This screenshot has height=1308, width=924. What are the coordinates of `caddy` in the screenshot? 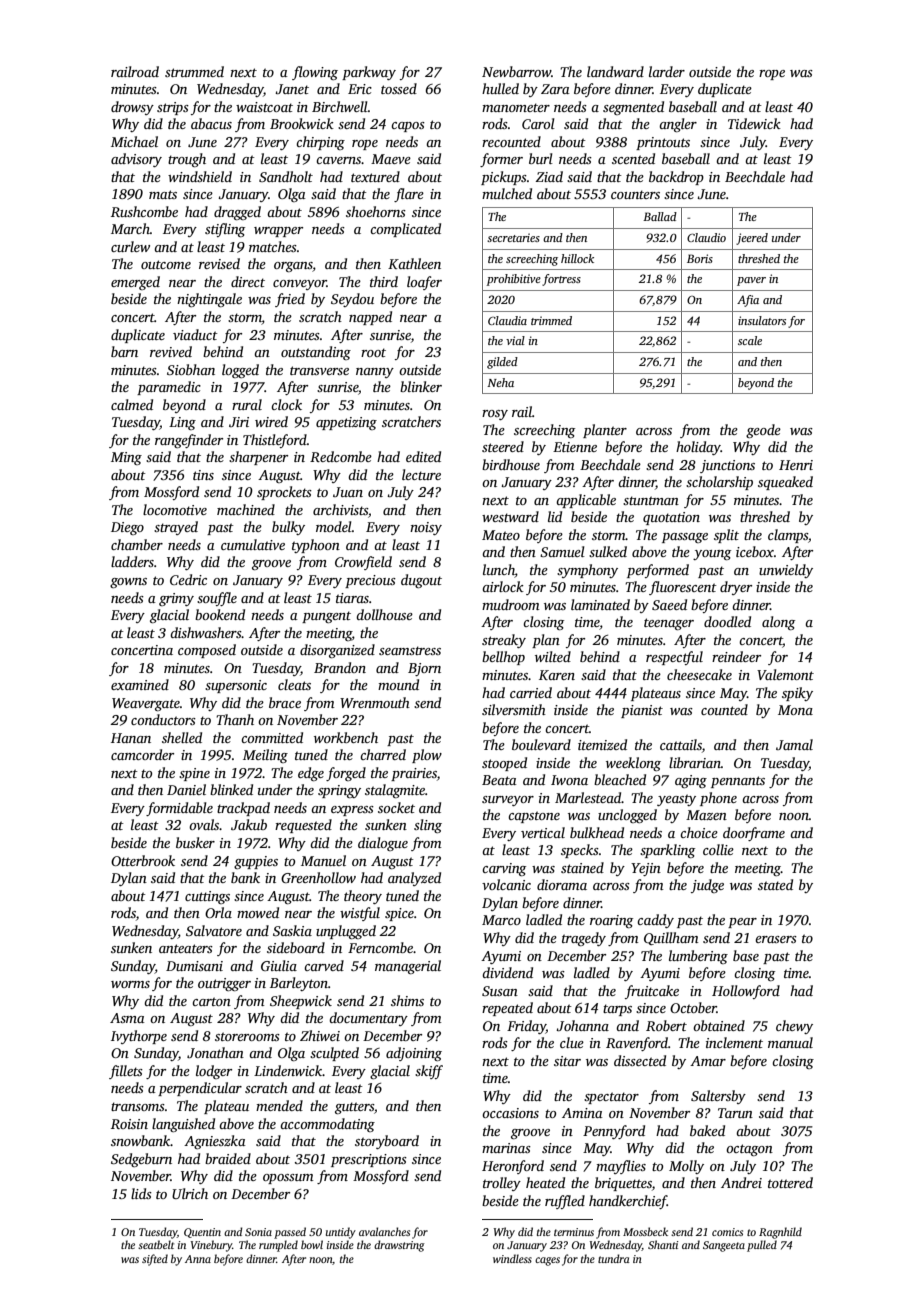 It's located at (655, 921).
